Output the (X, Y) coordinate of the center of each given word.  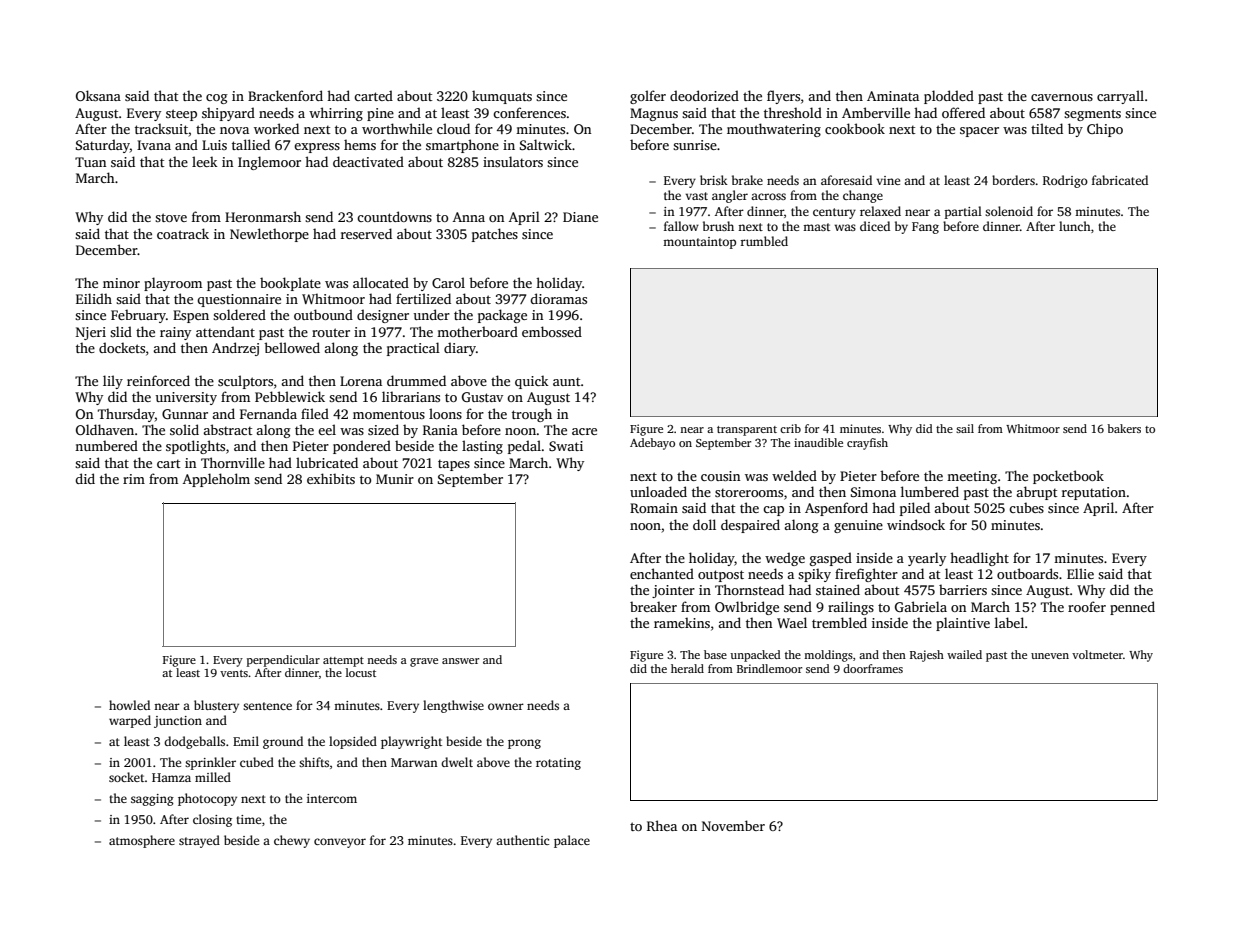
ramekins (682, 622)
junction (178, 722)
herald (687, 668)
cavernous (1062, 97)
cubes (1026, 507)
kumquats (502, 97)
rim (134, 479)
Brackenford (285, 95)
